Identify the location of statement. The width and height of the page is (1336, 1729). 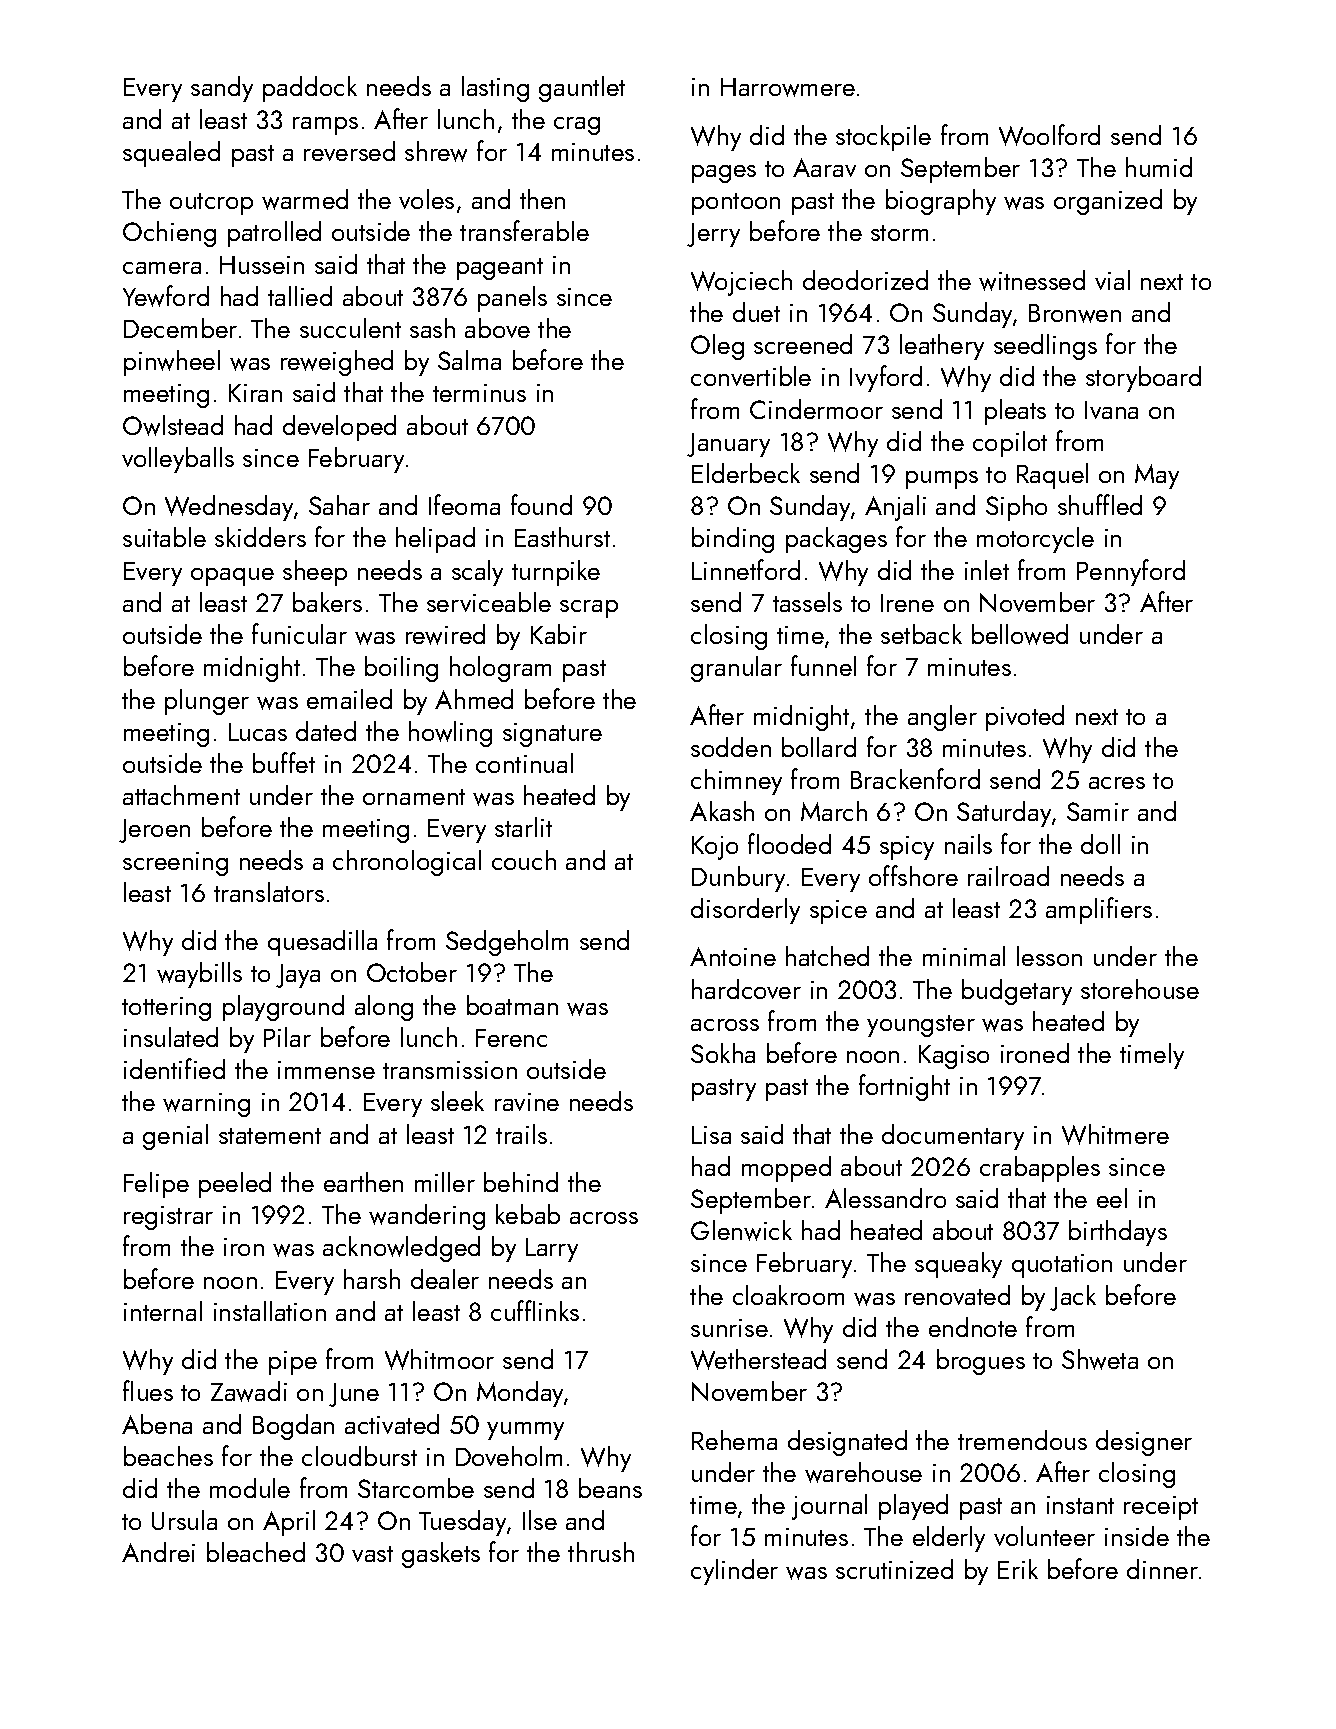
(270, 1136).
